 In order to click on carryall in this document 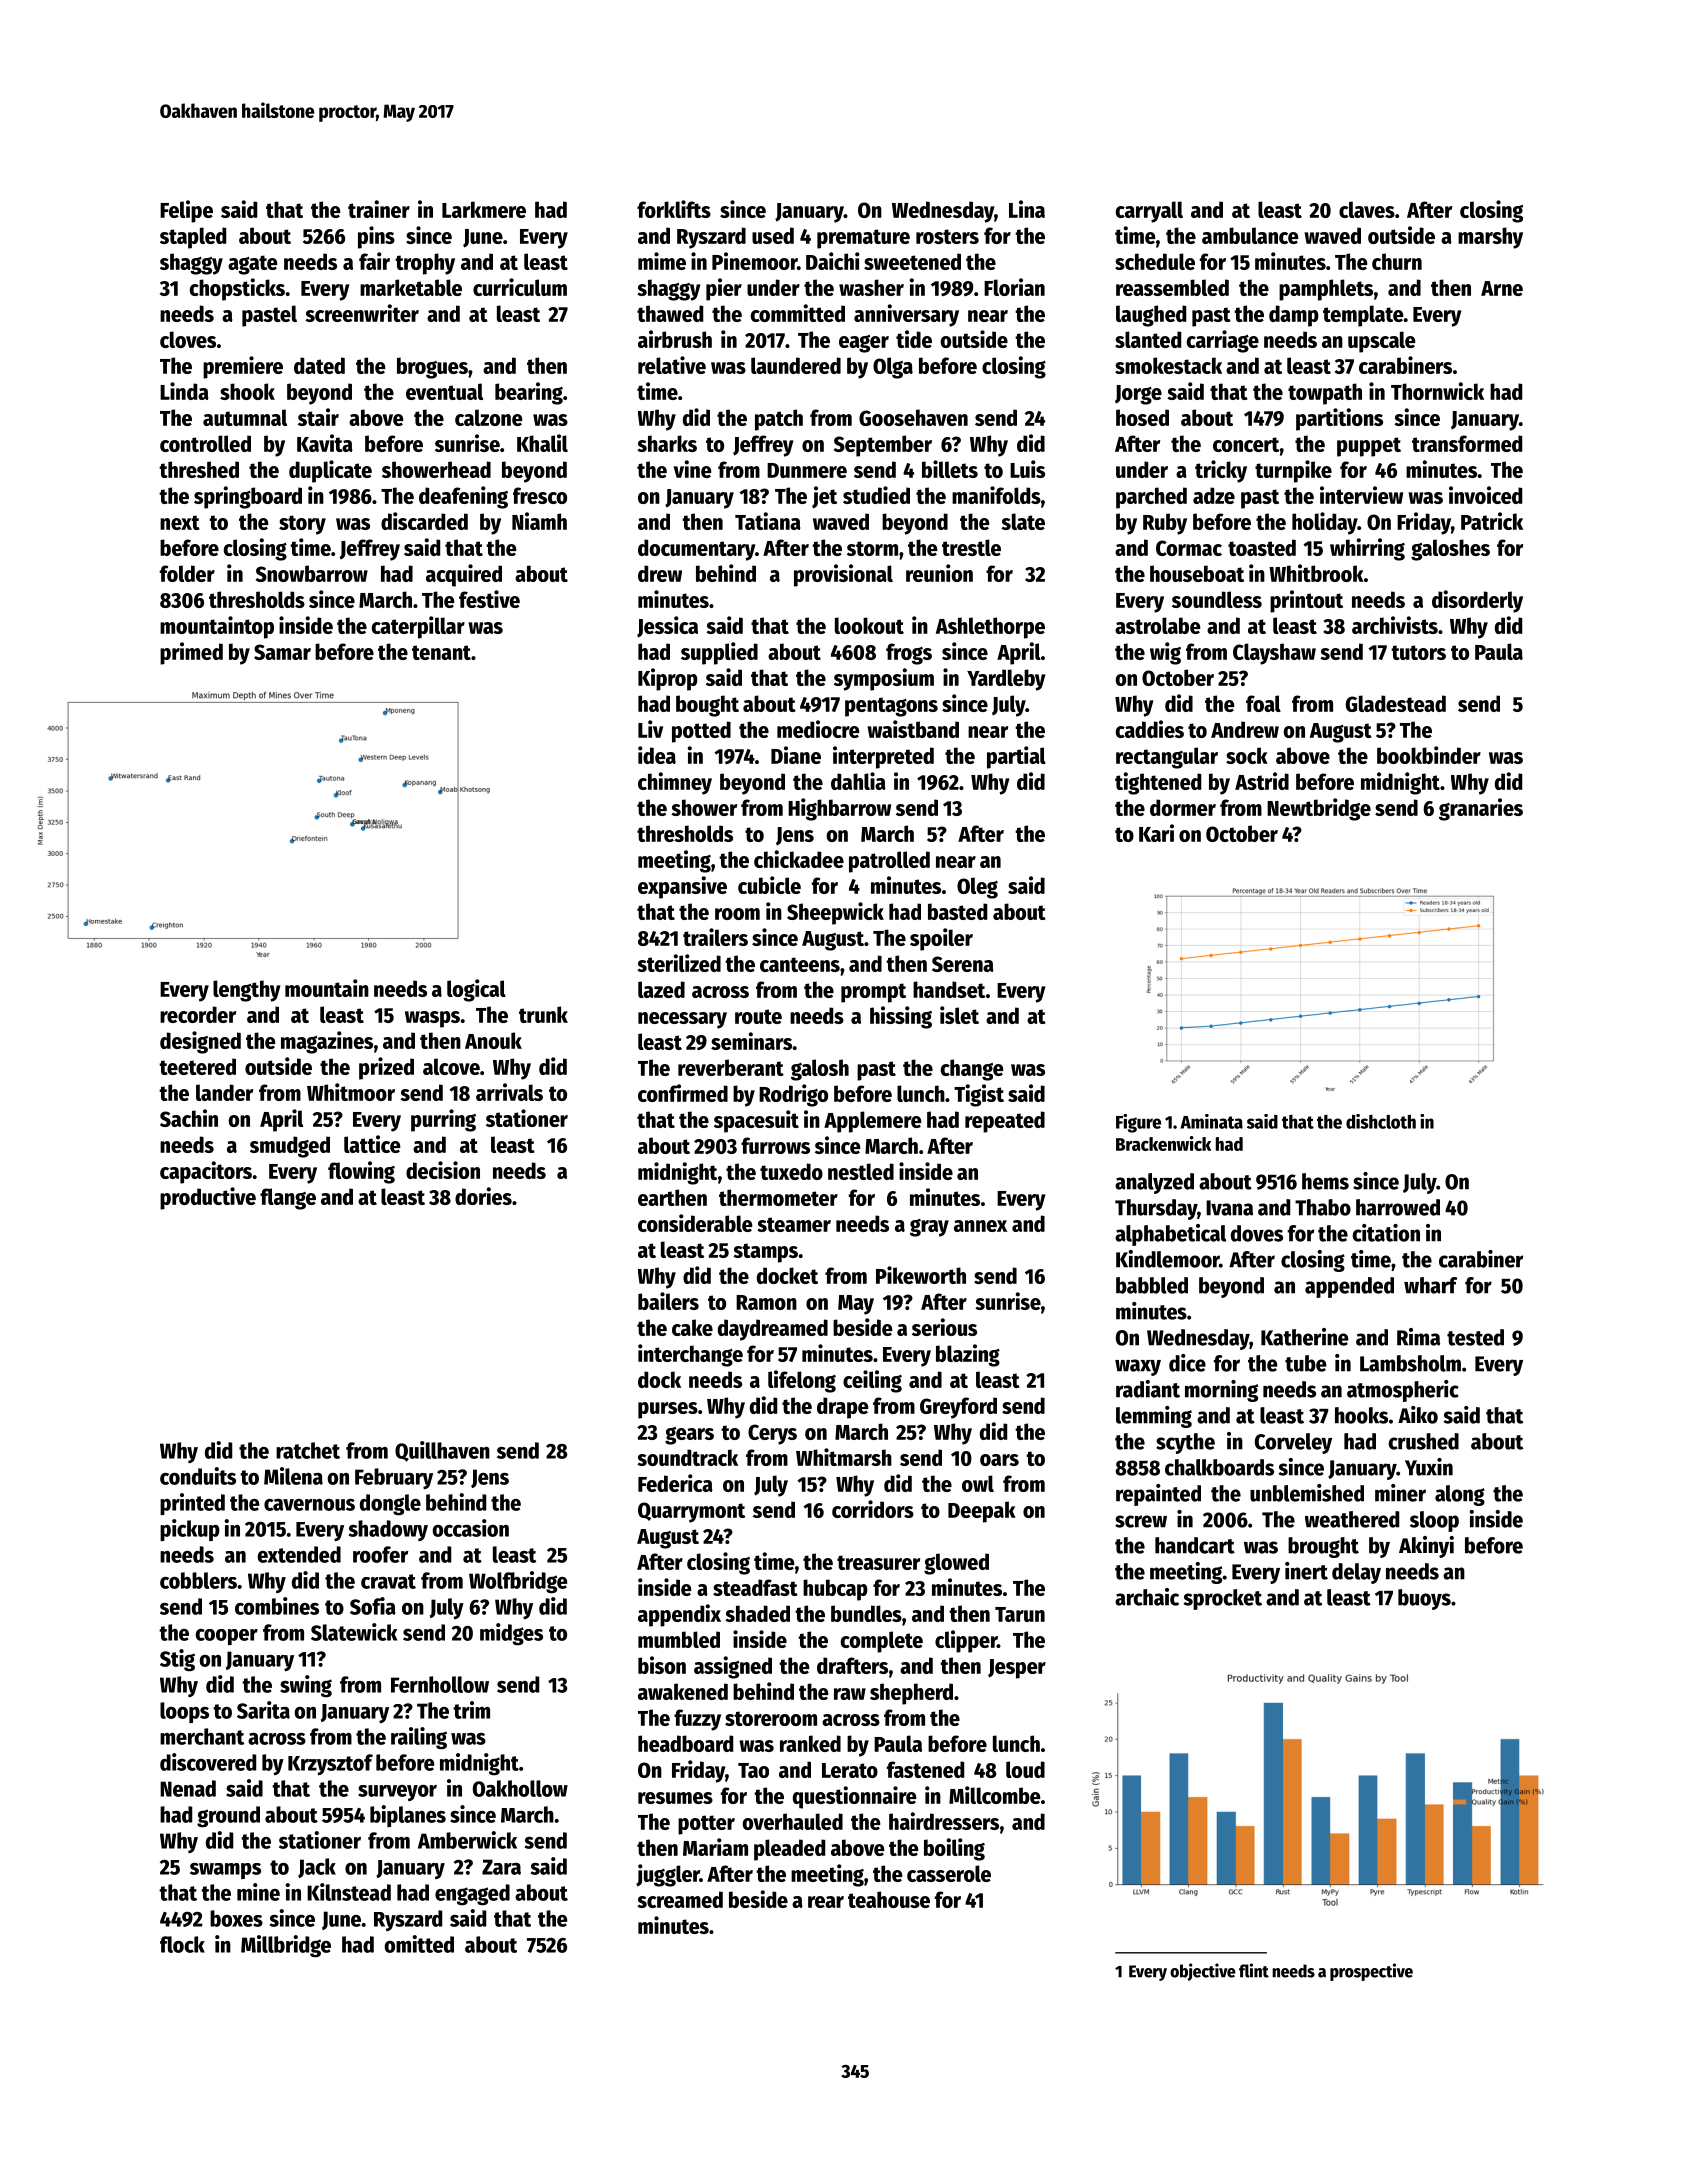, I will do `click(1149, 212)`.
